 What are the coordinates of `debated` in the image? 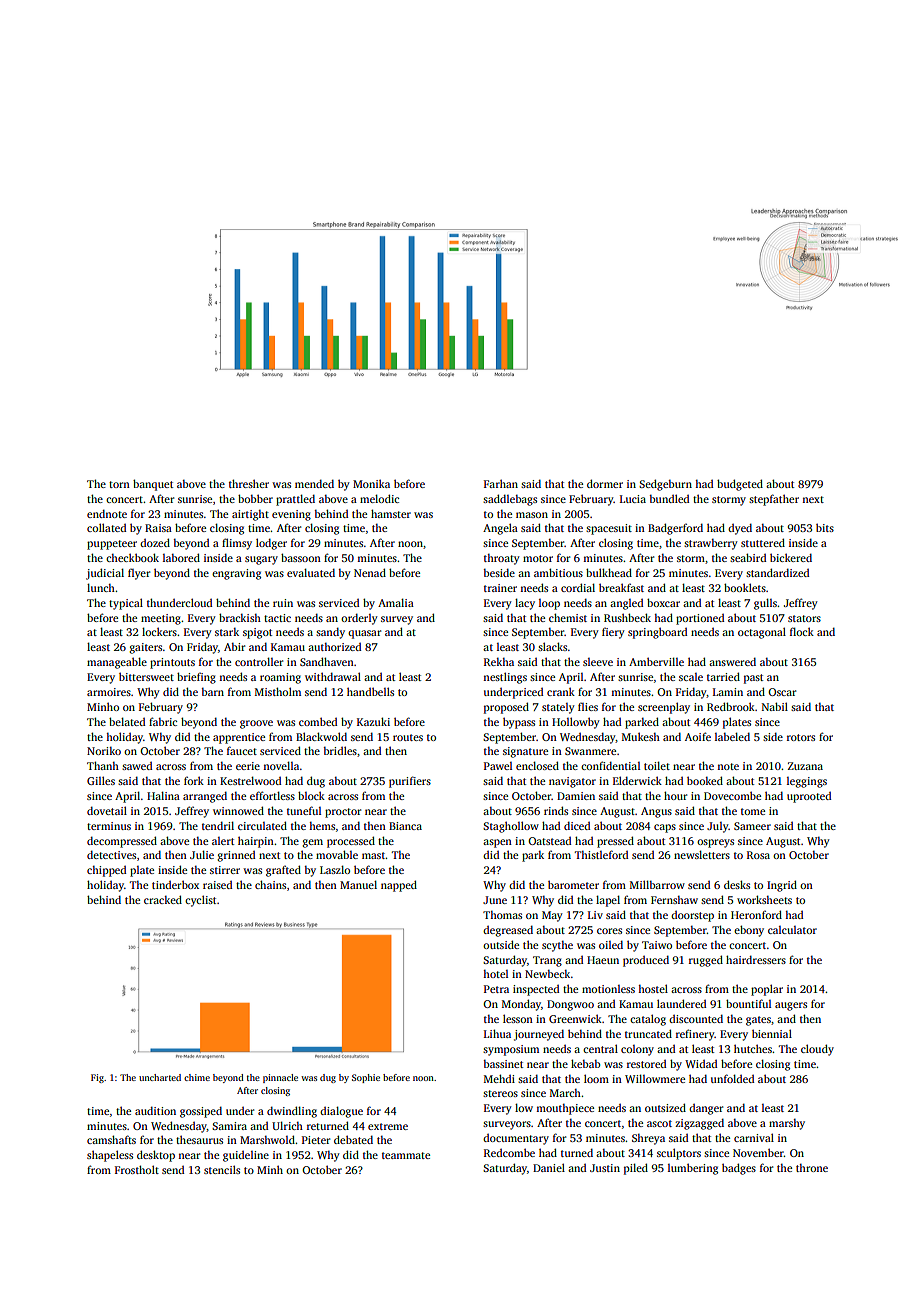 It's located at (353, 1139).
